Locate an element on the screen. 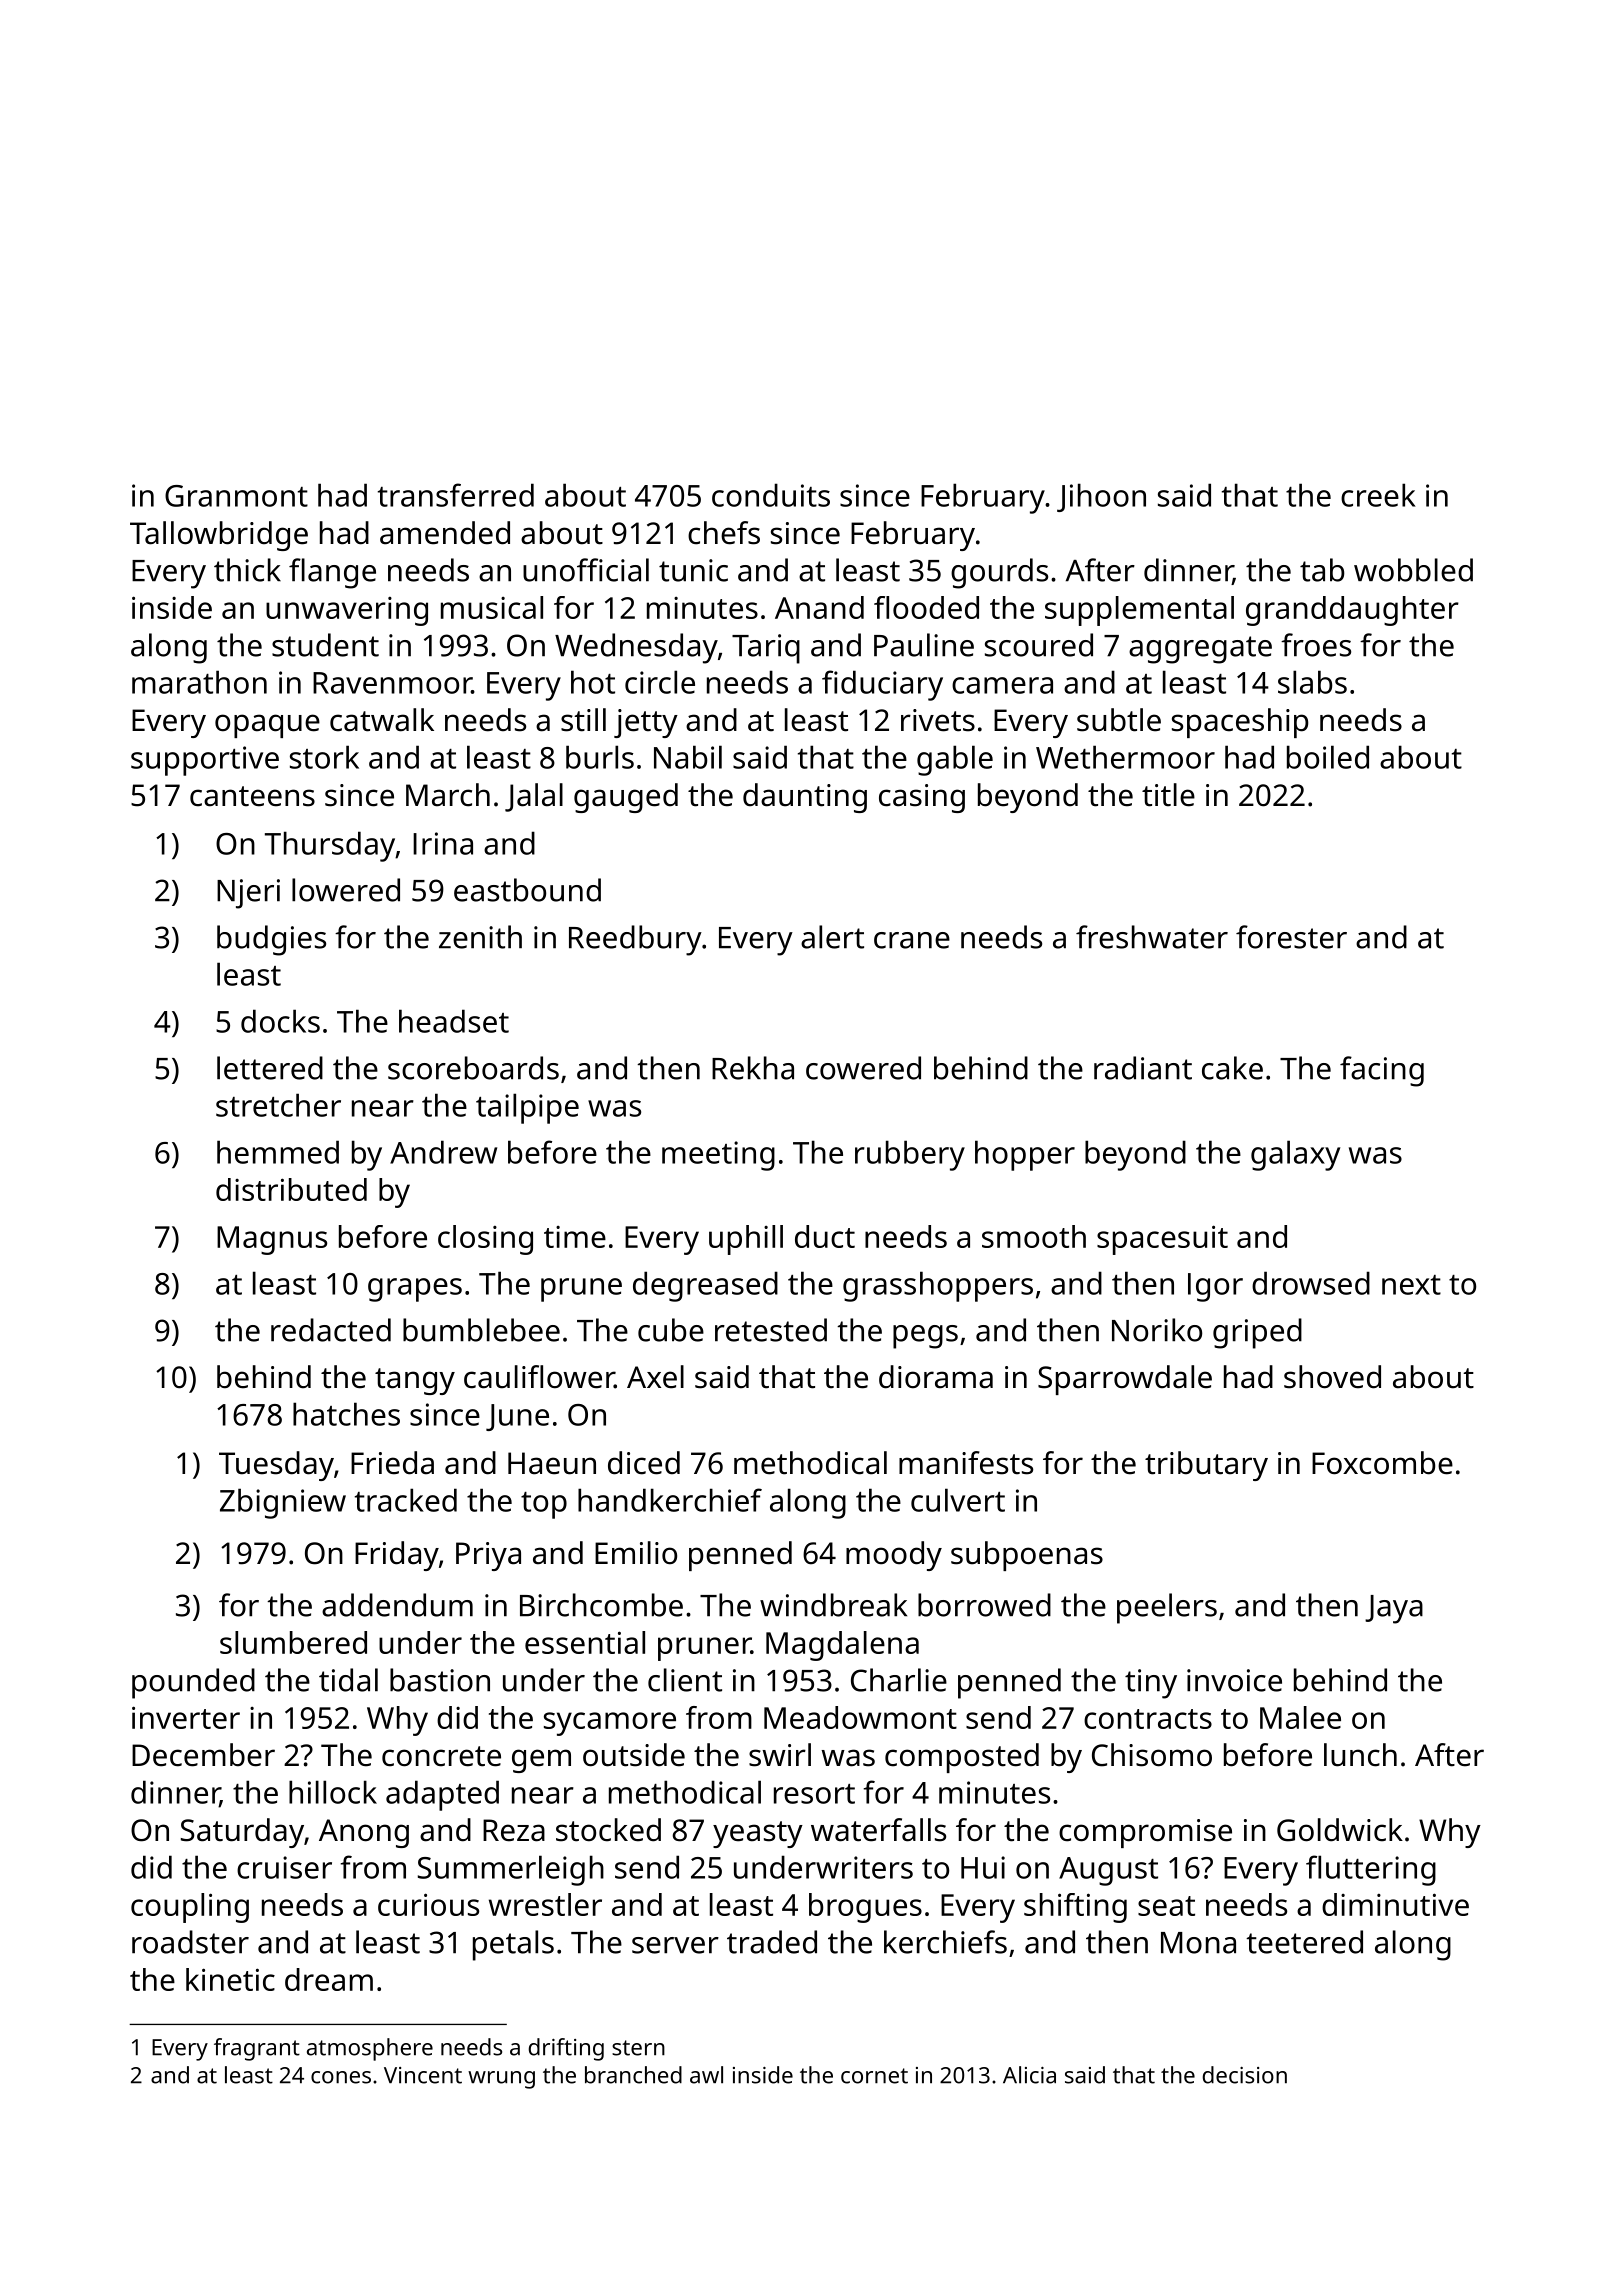  conduits is located at coordinates (771, 495).
